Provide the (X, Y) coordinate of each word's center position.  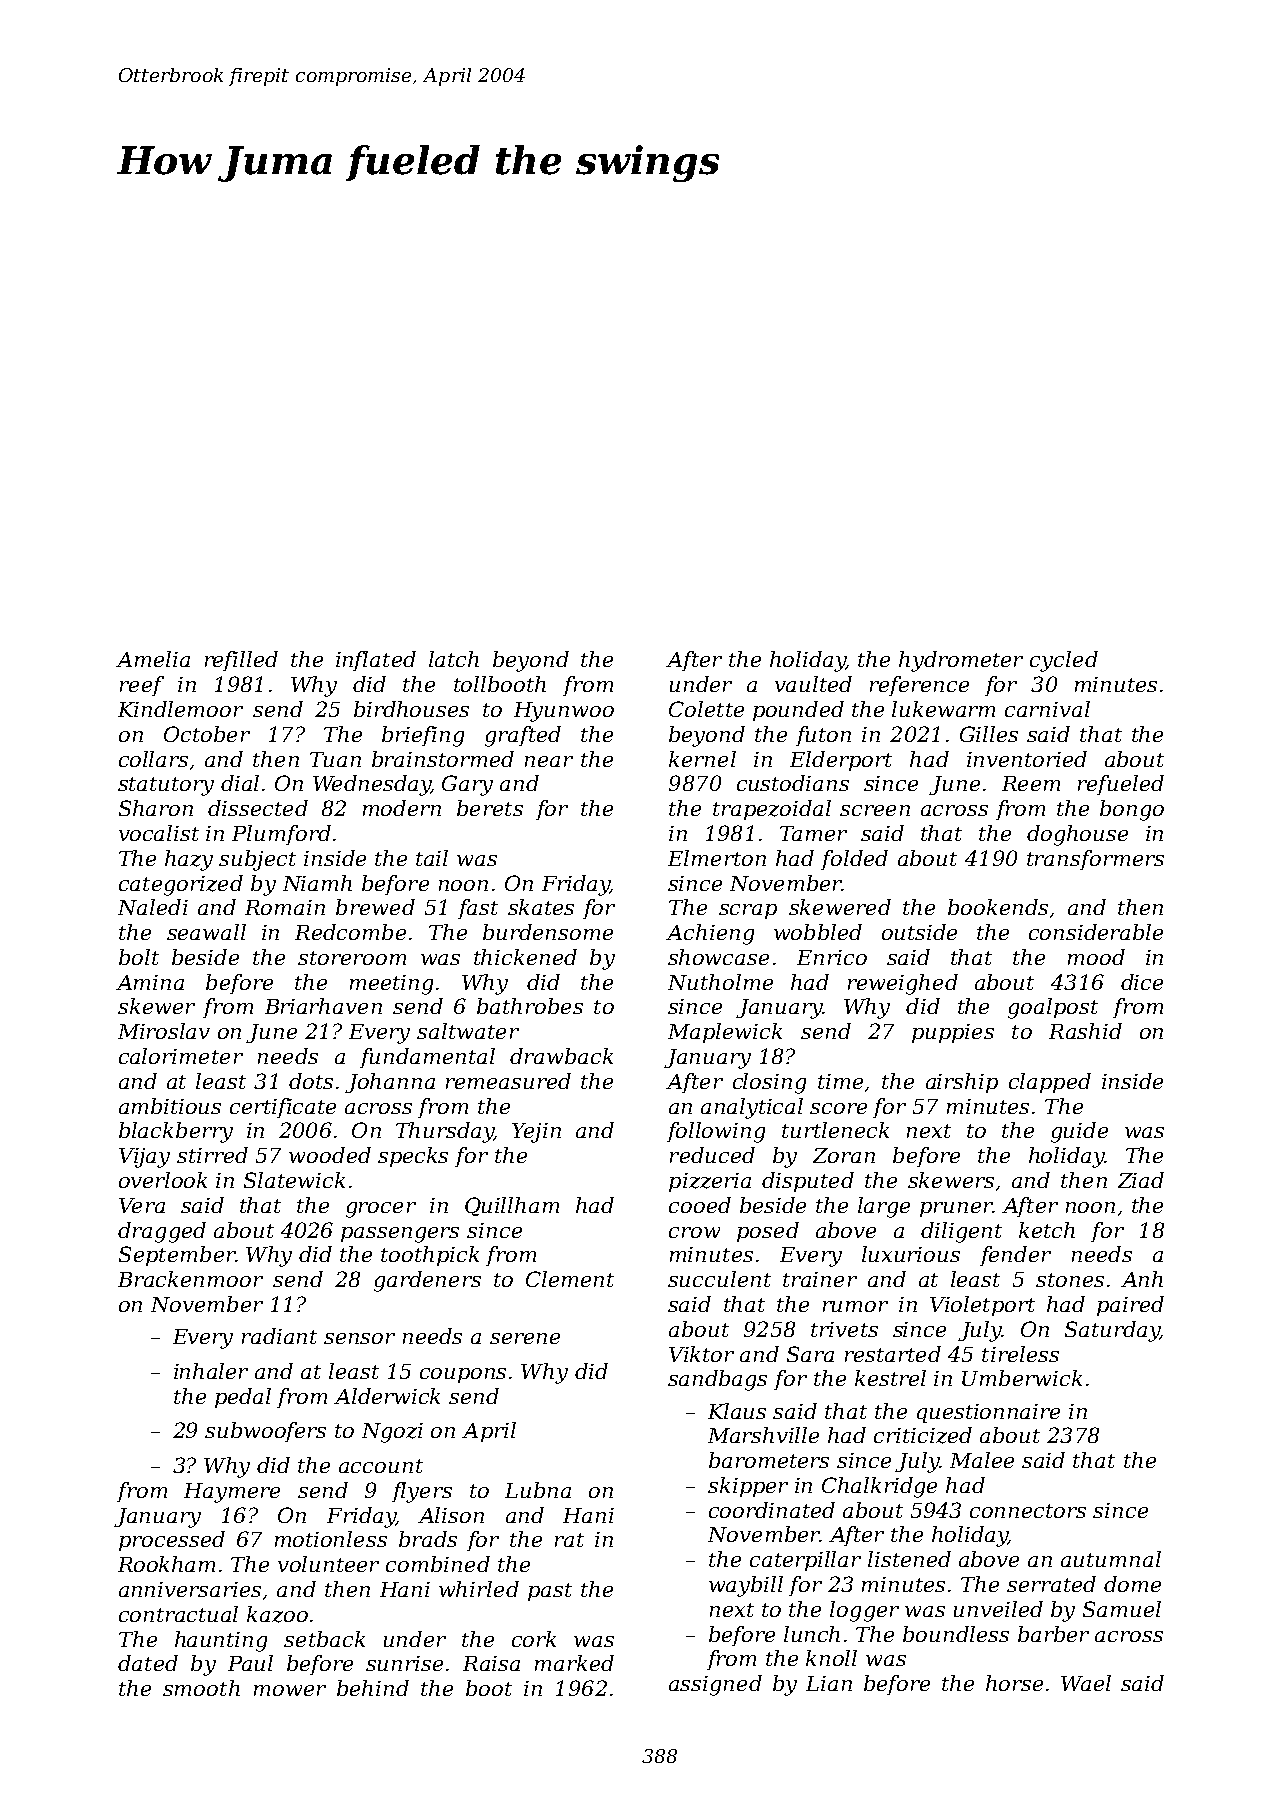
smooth (201, 1688)
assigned (715, 1685)
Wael (1086, 1683)
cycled (1064, 661)
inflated (376, 661)
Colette (706, 709)
